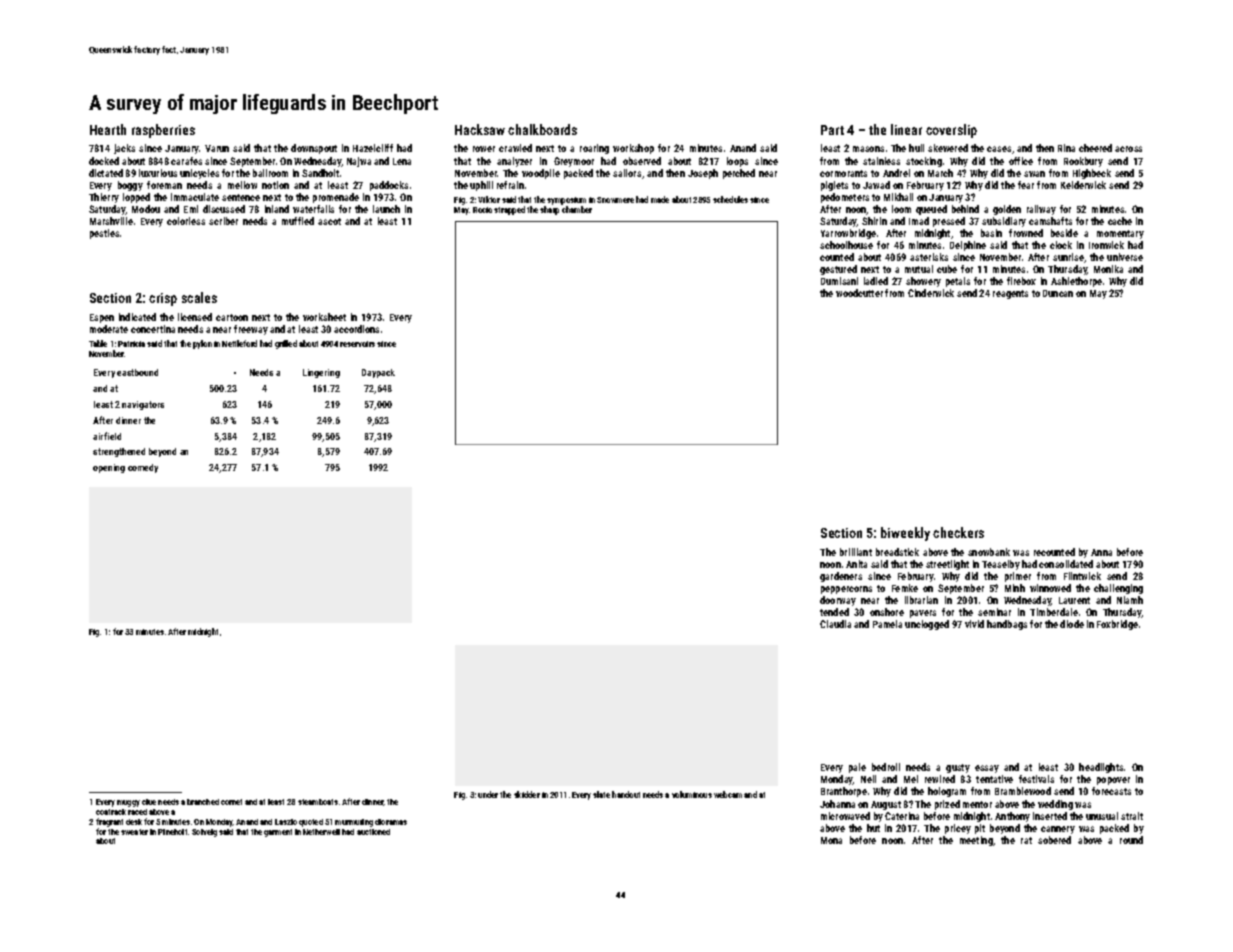 Image resolution: width=1233 pixels, height=952 pixels. What do you see at coordinates (831, 840) in the screenshot?
I see `Mona` at bounding box center [831, 840].
